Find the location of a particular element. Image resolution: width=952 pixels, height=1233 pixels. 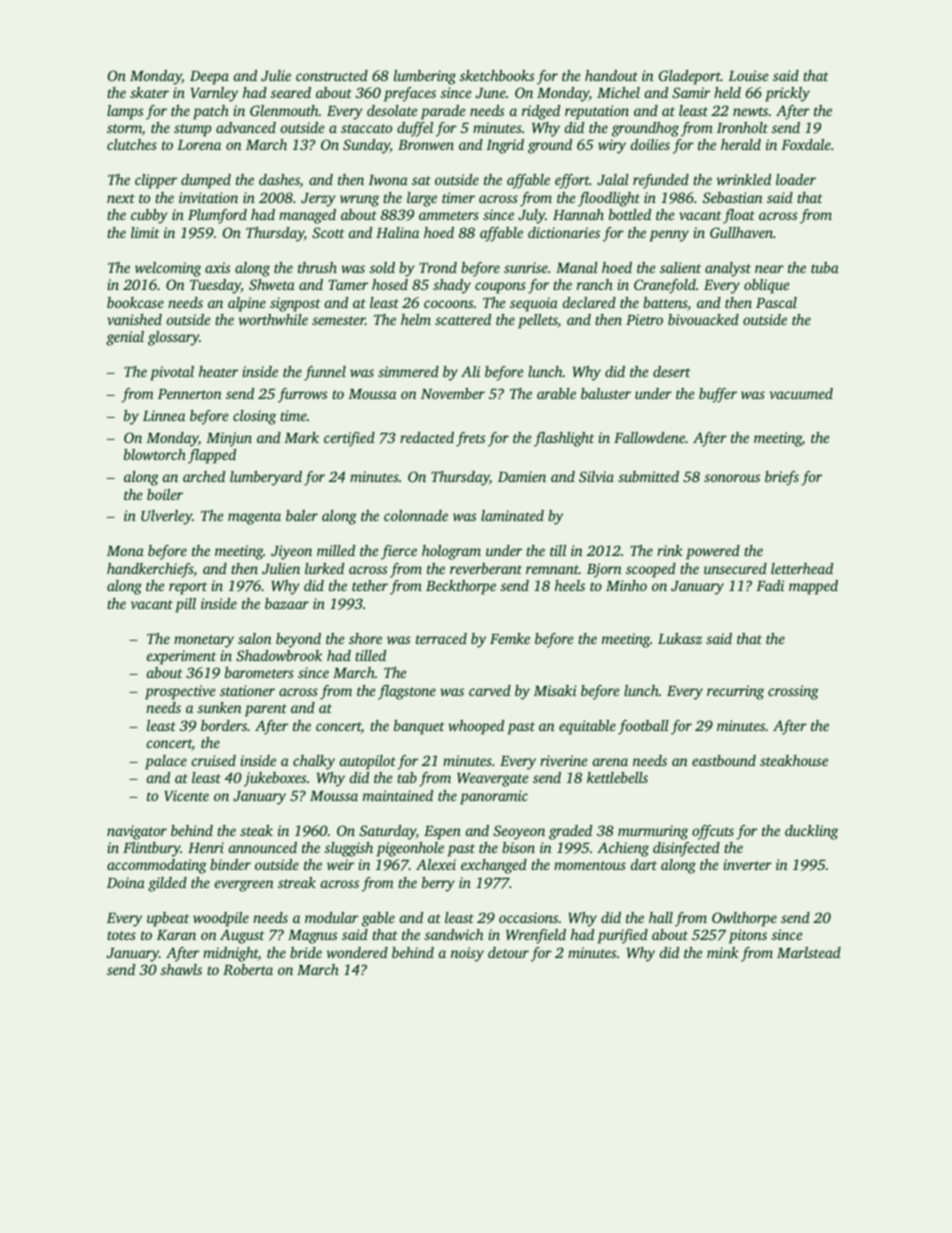

loader is located at coordinates (796, 179).
